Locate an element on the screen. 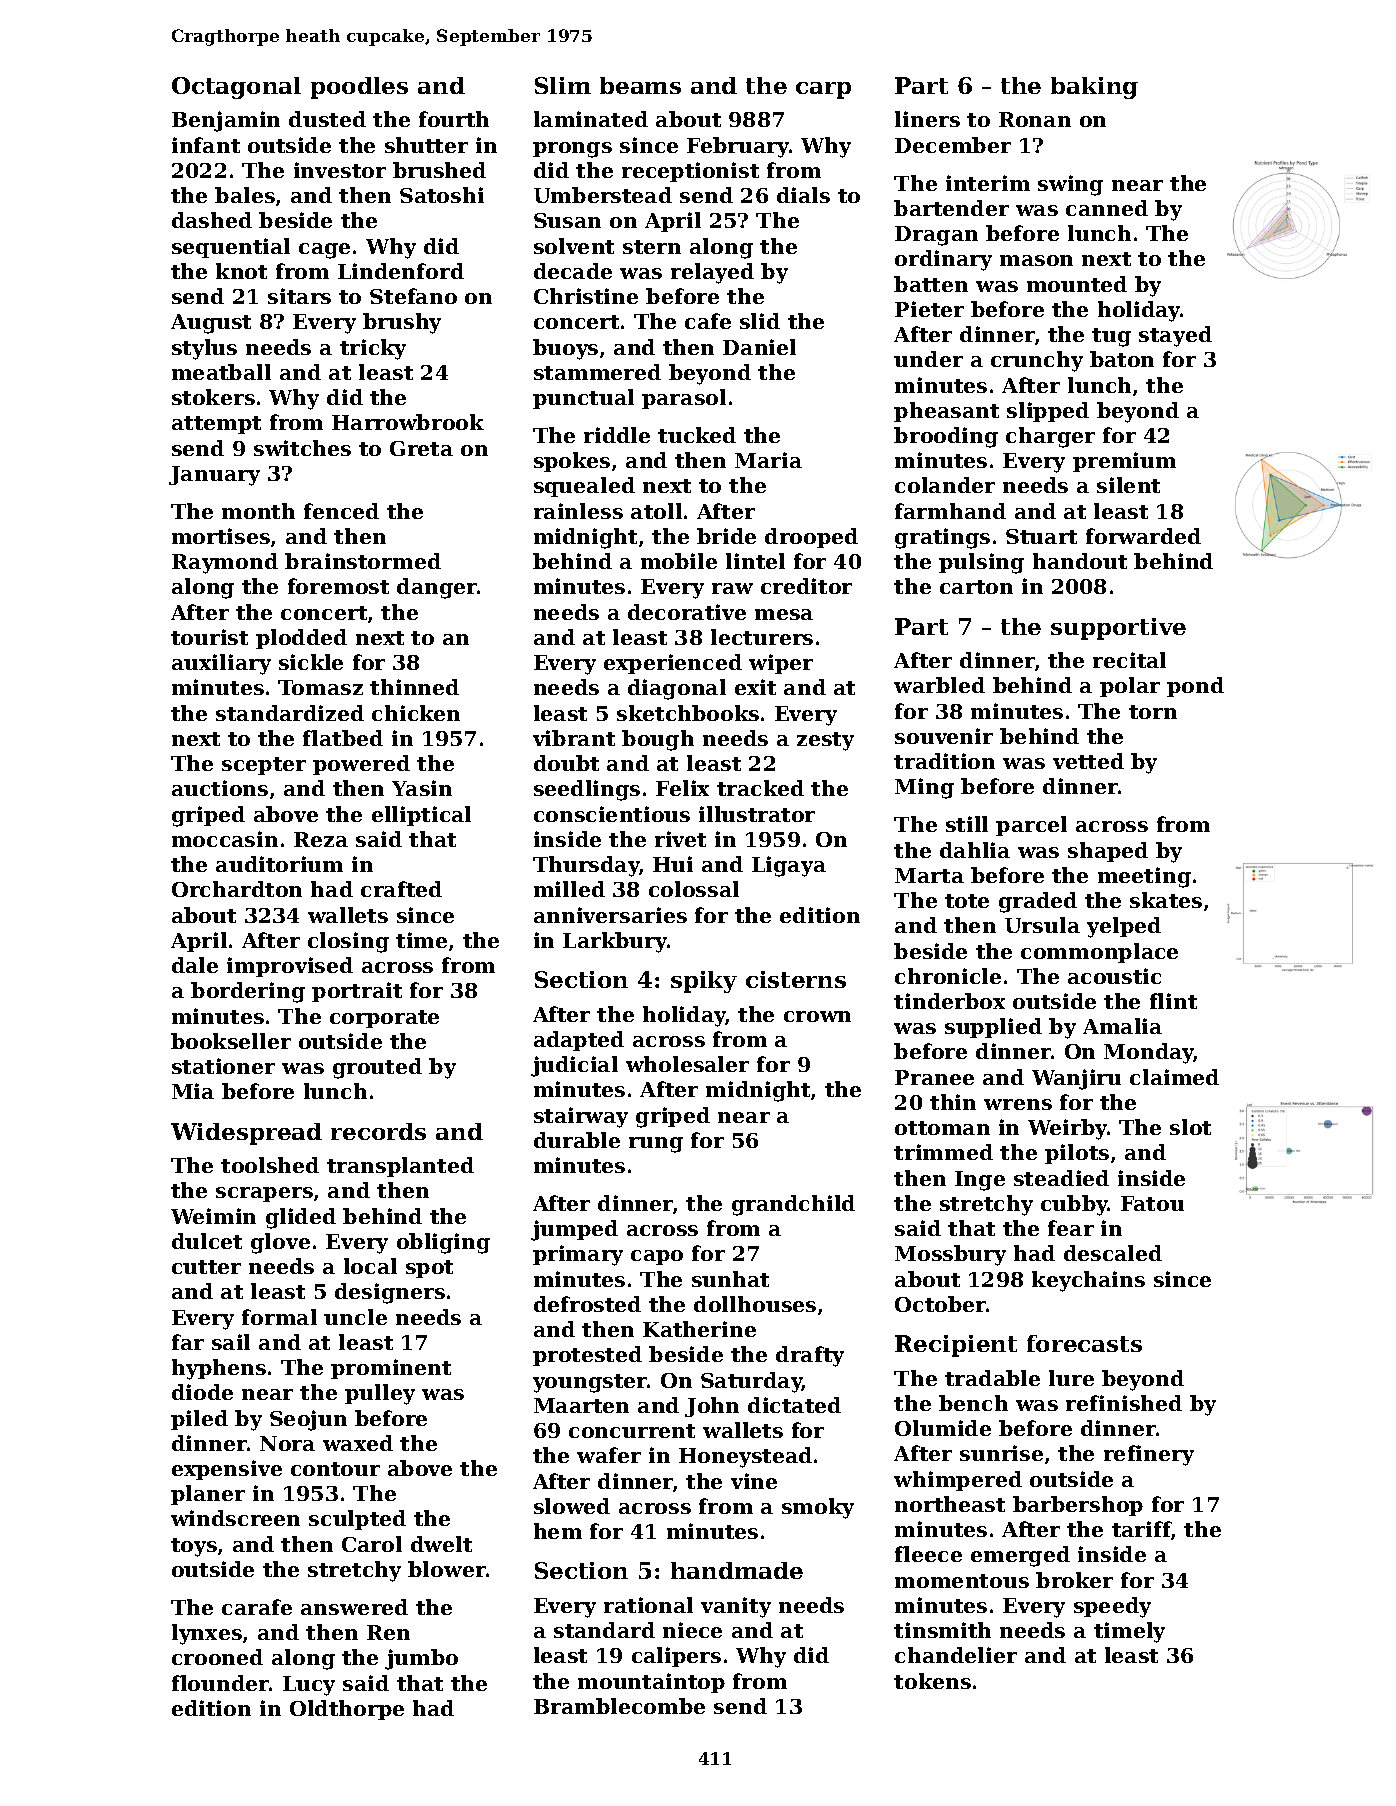 This screenshot has width=1396, height=1806. baking is located at coordinates (1094, 88).
